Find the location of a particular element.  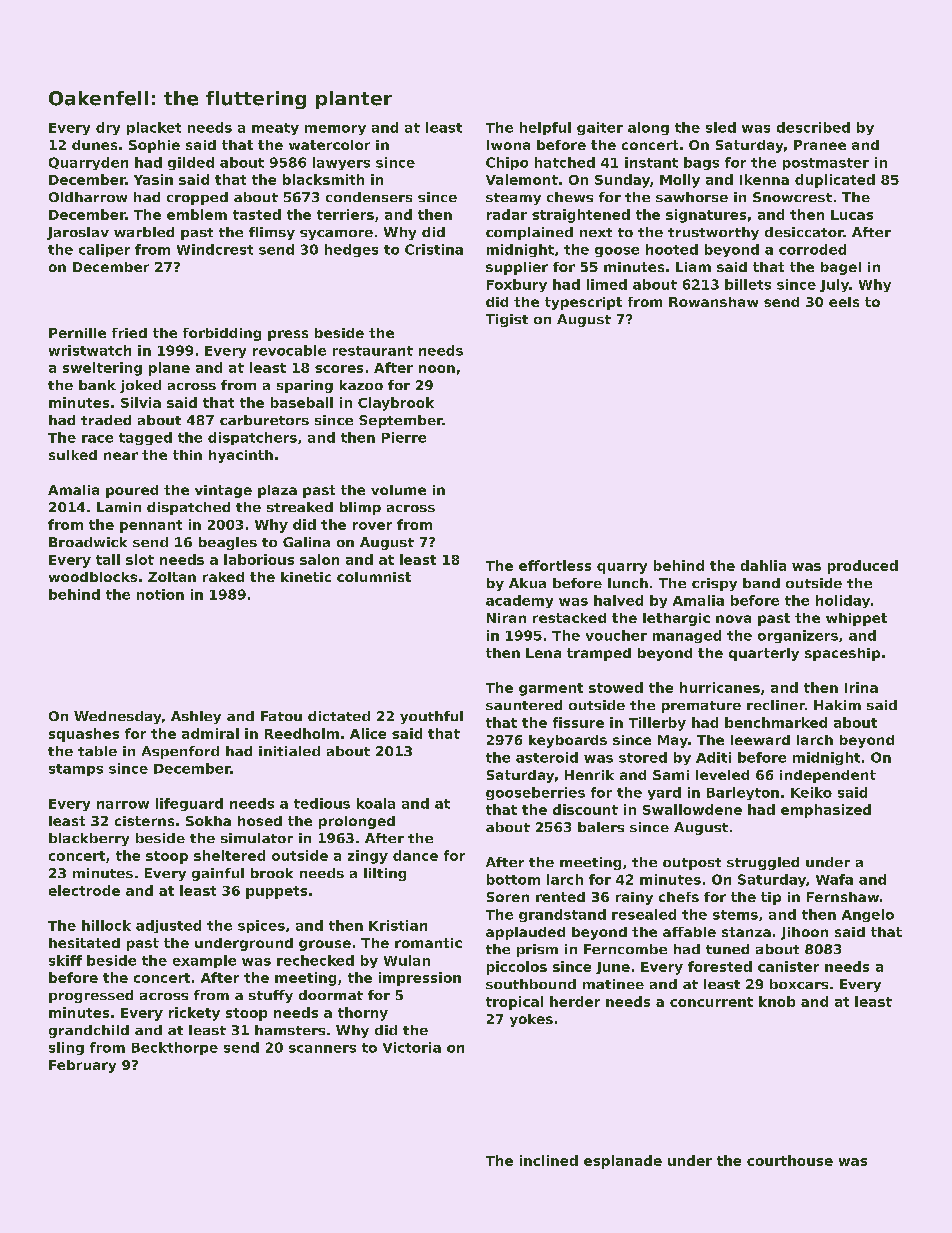

dance is located at coordinates (415, 855).
